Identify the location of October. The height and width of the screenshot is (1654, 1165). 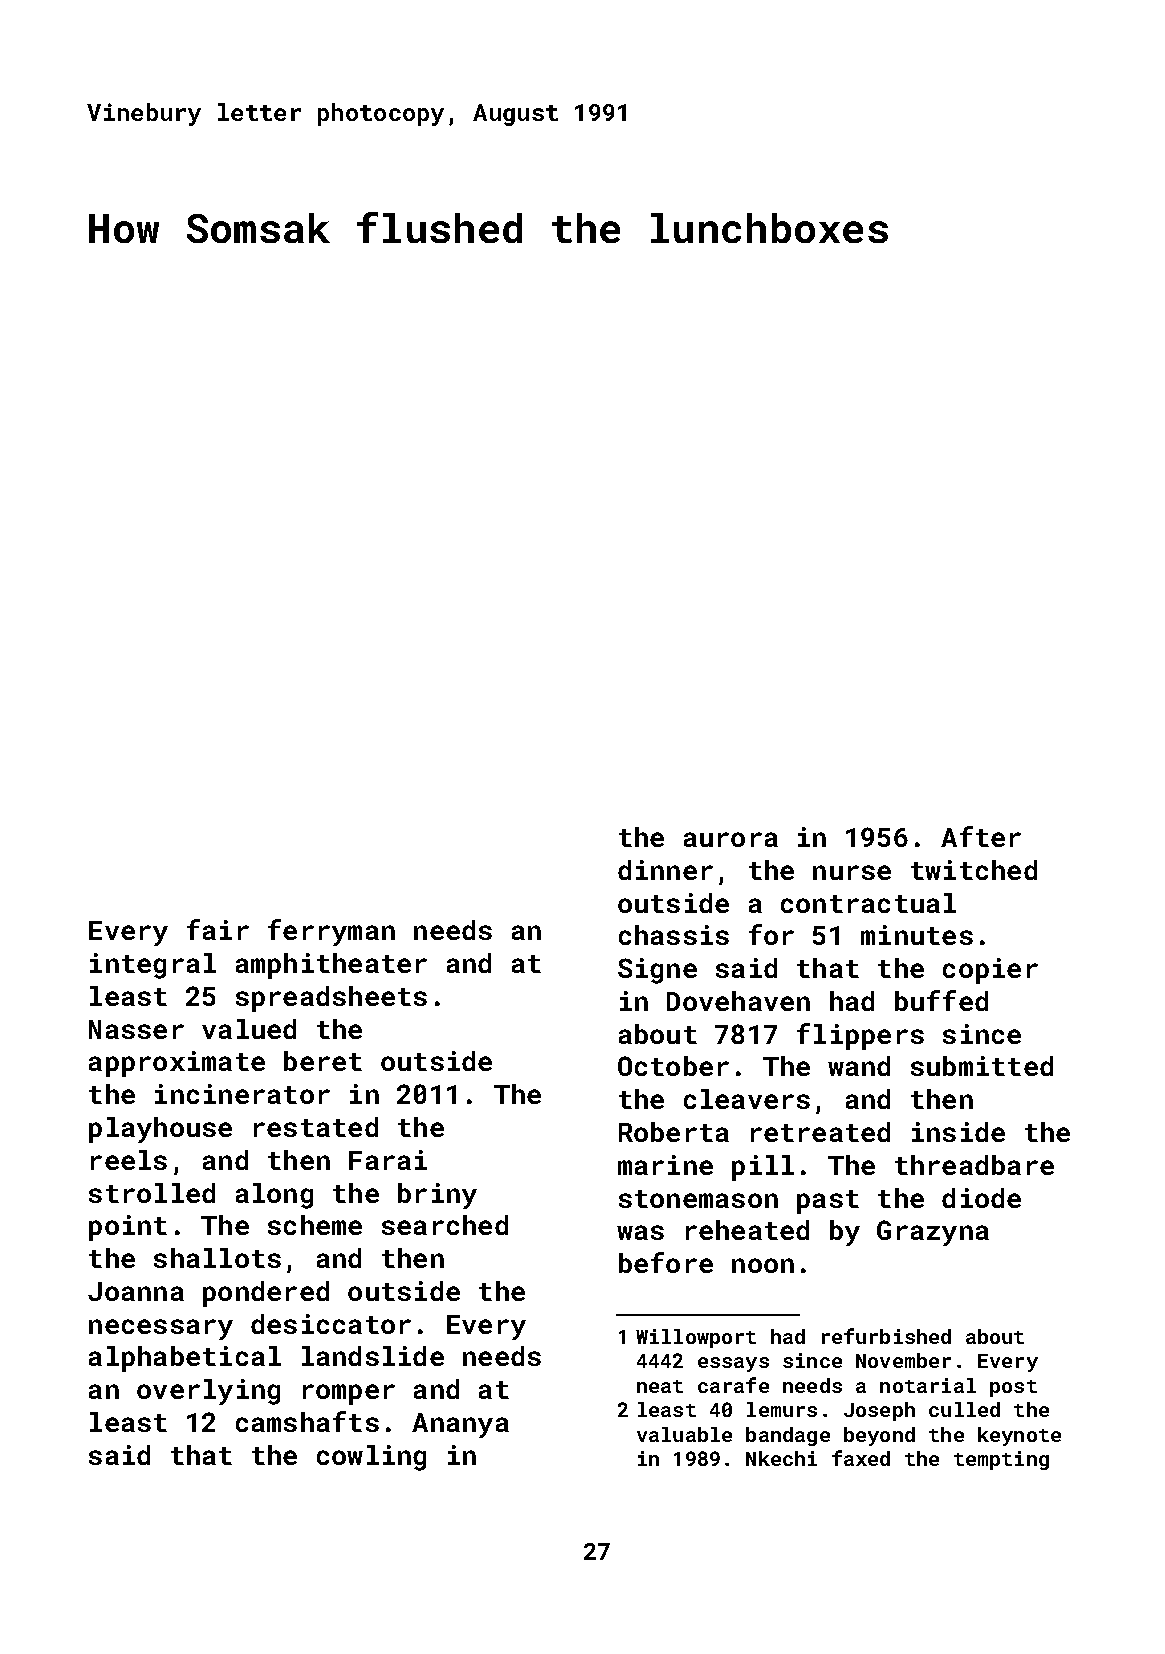
(673, 1066).
